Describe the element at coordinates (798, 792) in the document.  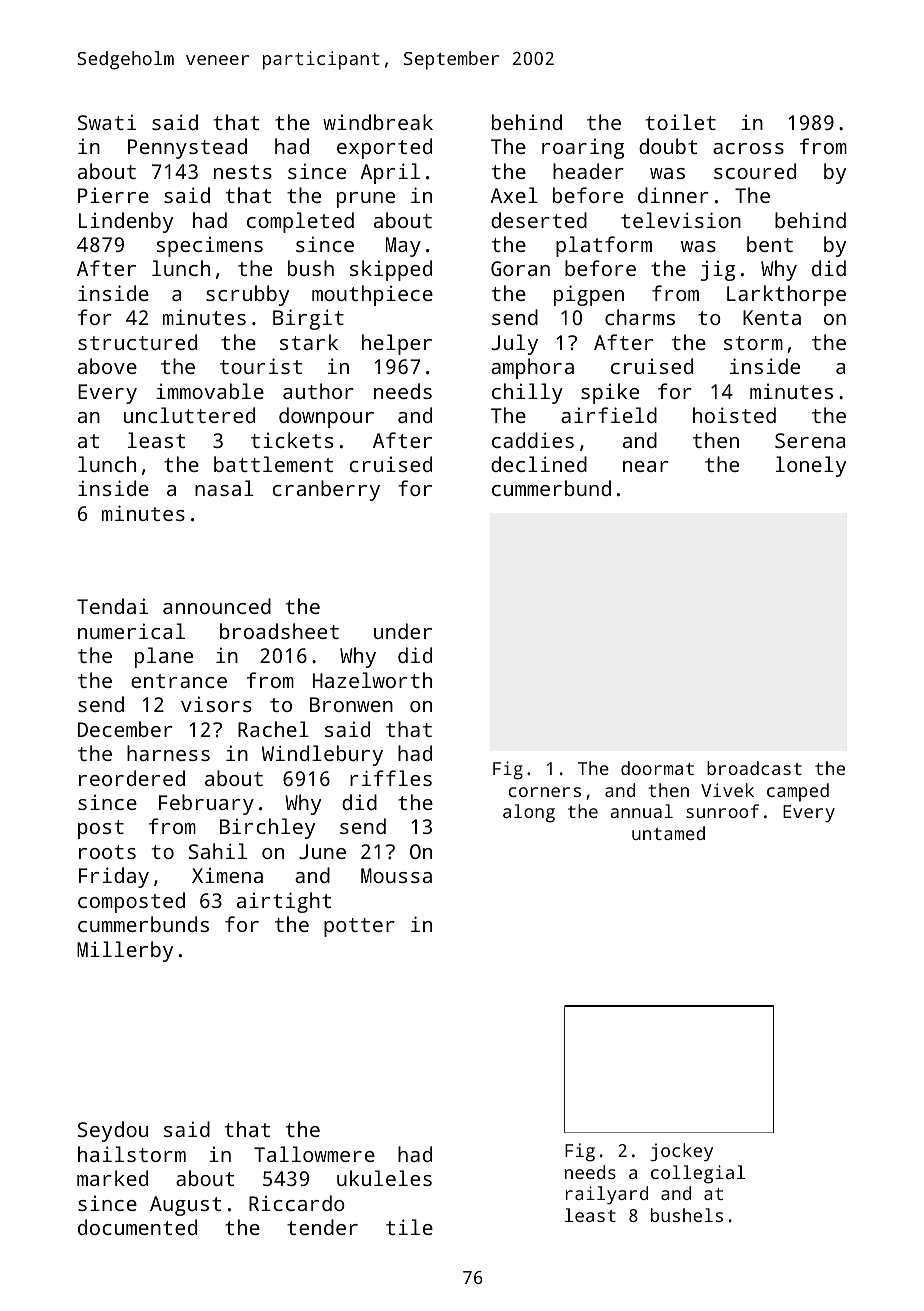
I see `camped` at that location.
